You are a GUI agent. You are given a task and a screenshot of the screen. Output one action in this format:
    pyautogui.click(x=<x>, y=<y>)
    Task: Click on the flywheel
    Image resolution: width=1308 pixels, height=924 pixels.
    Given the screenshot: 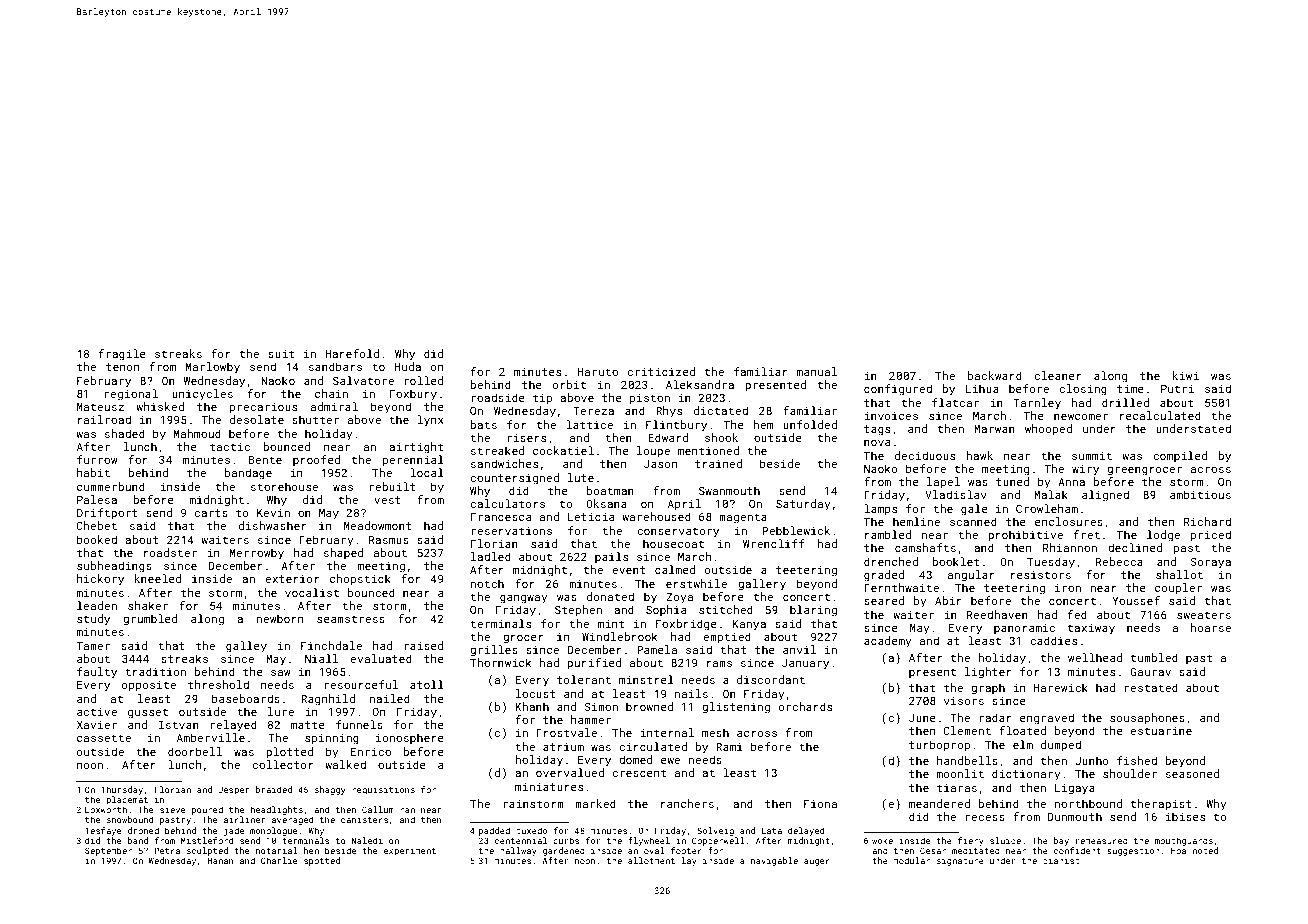 What is the action you would take?
    pyautogui.click(x=649, y=841)
